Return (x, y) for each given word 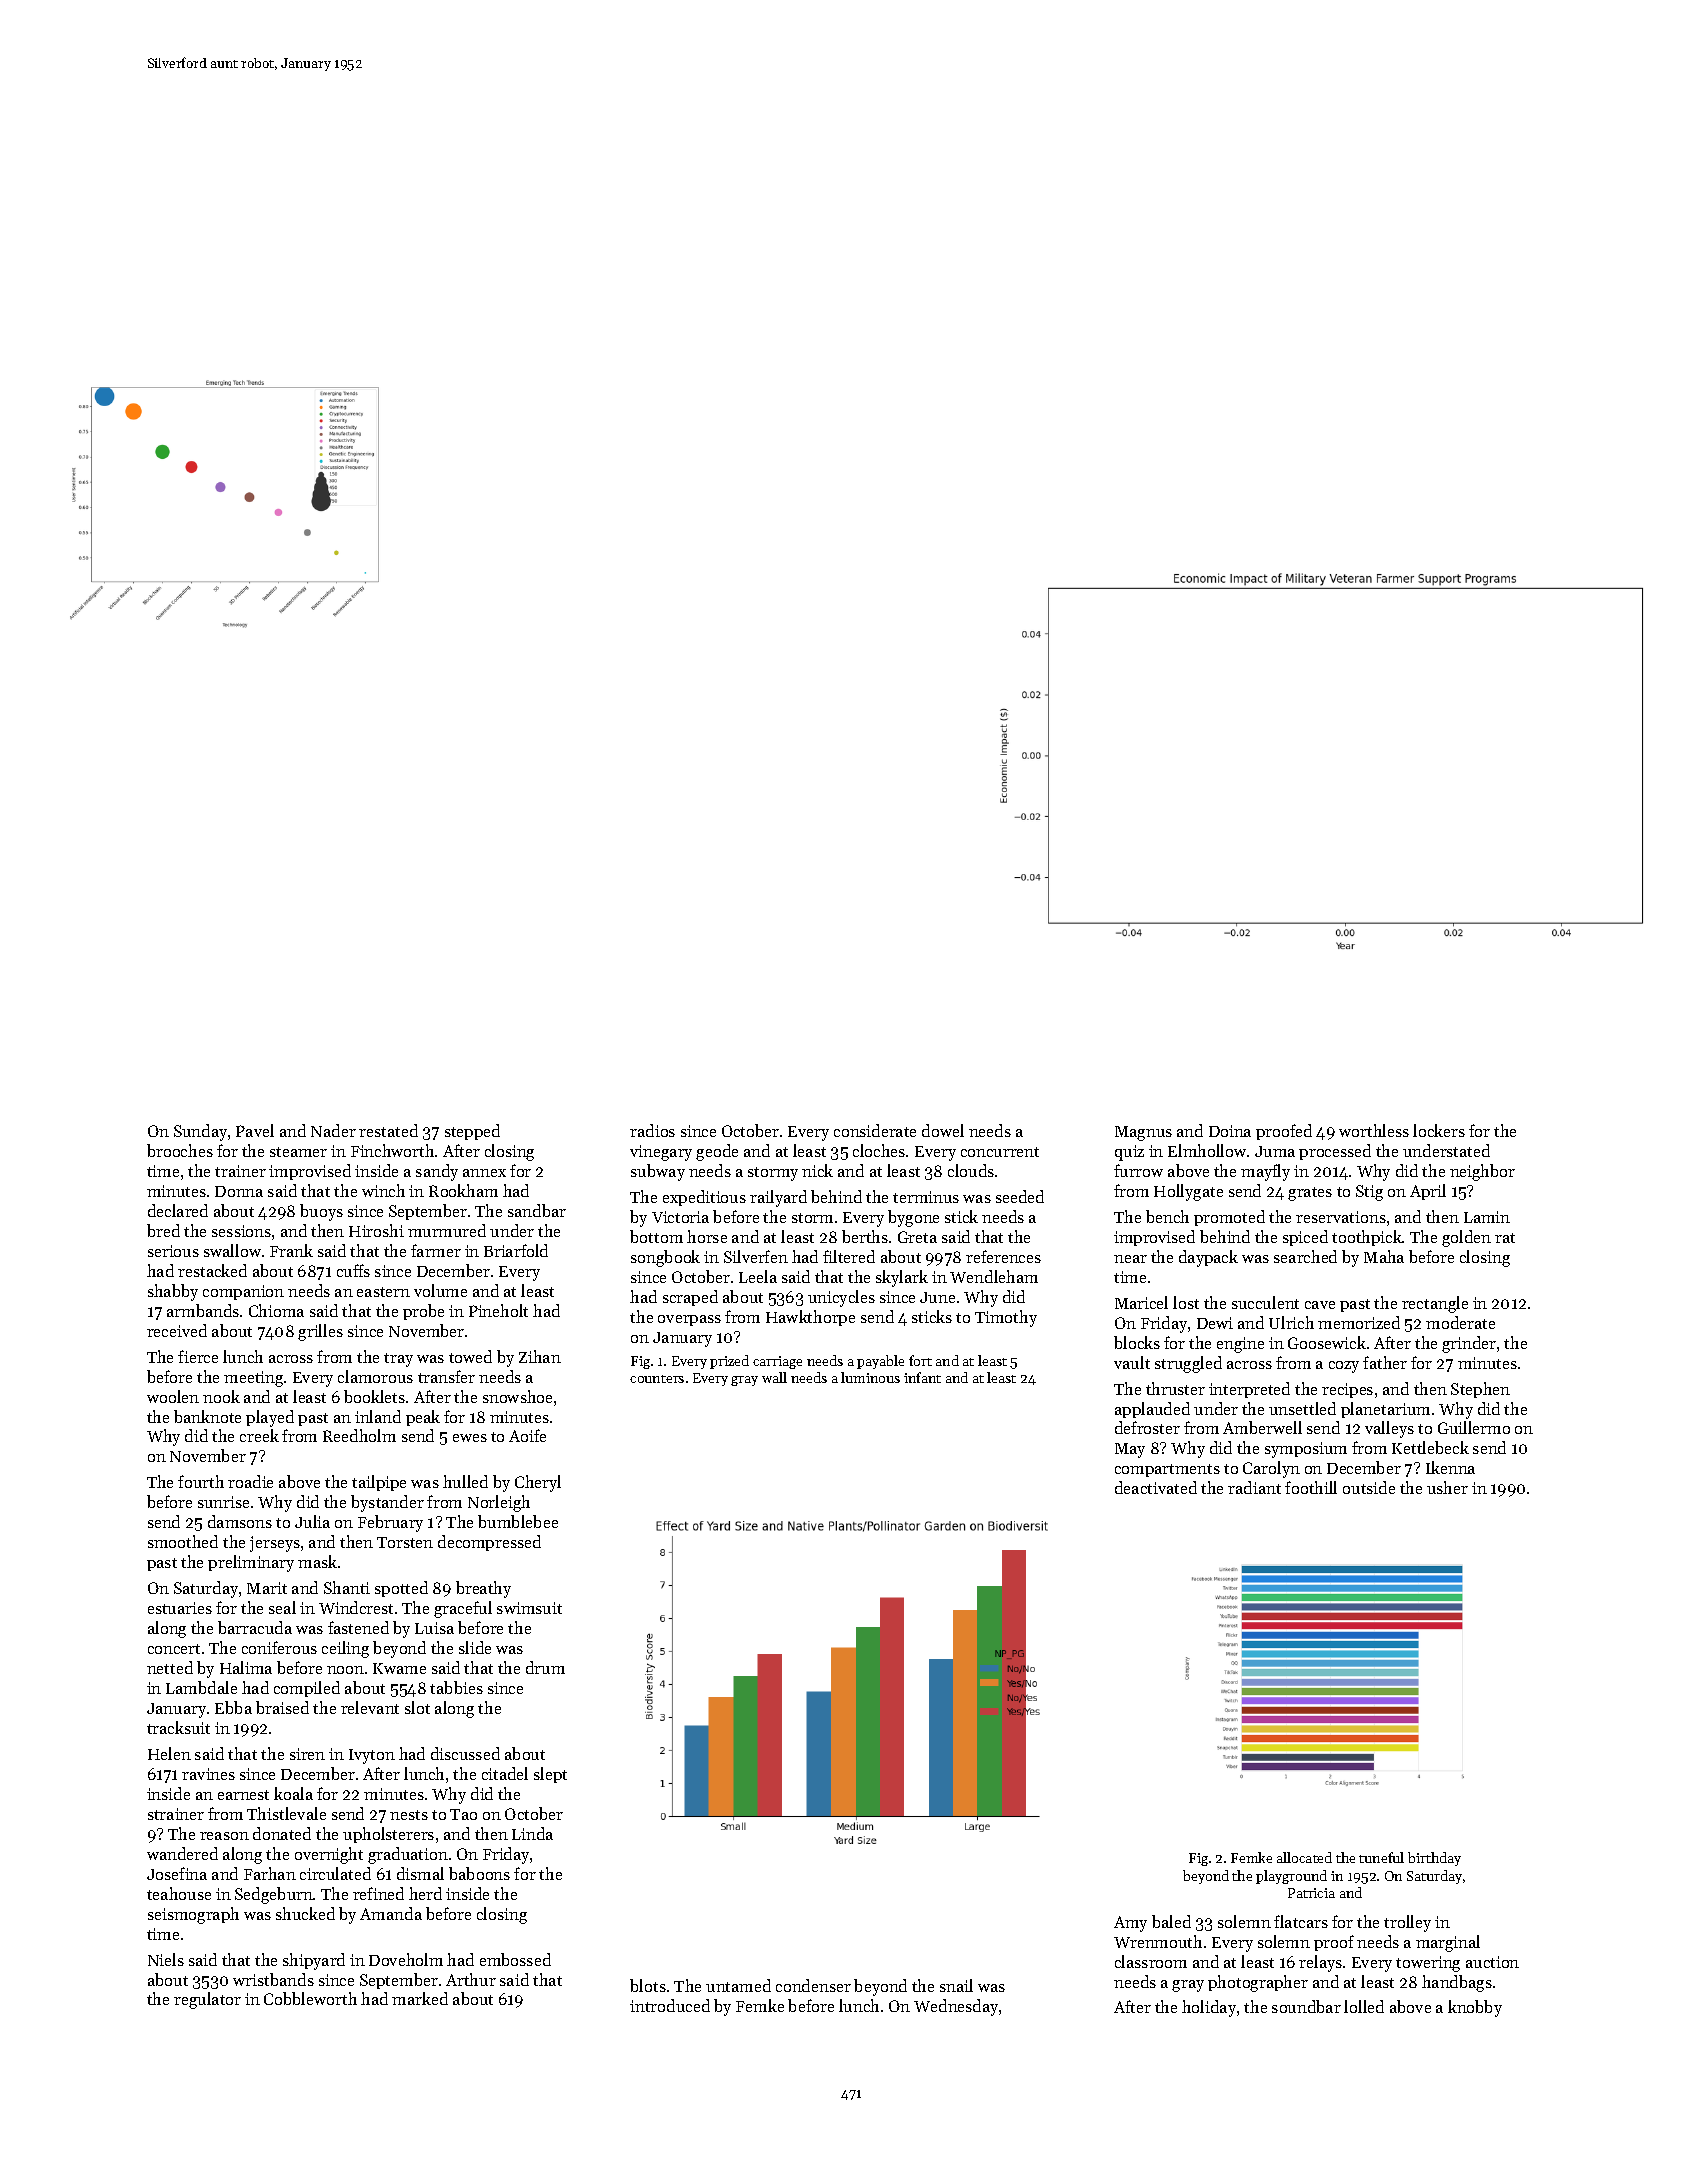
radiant (1254, 1487)
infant (922, 1377)
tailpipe (379, 1483)
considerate (875, 1130)
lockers (1439, 1130)
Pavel (255, 1130)
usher (1447, 1487)
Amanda (391, 1913)
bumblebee (518, 1521)
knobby (1475, 2008)
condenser (813, 1985)
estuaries (180, 1608)
